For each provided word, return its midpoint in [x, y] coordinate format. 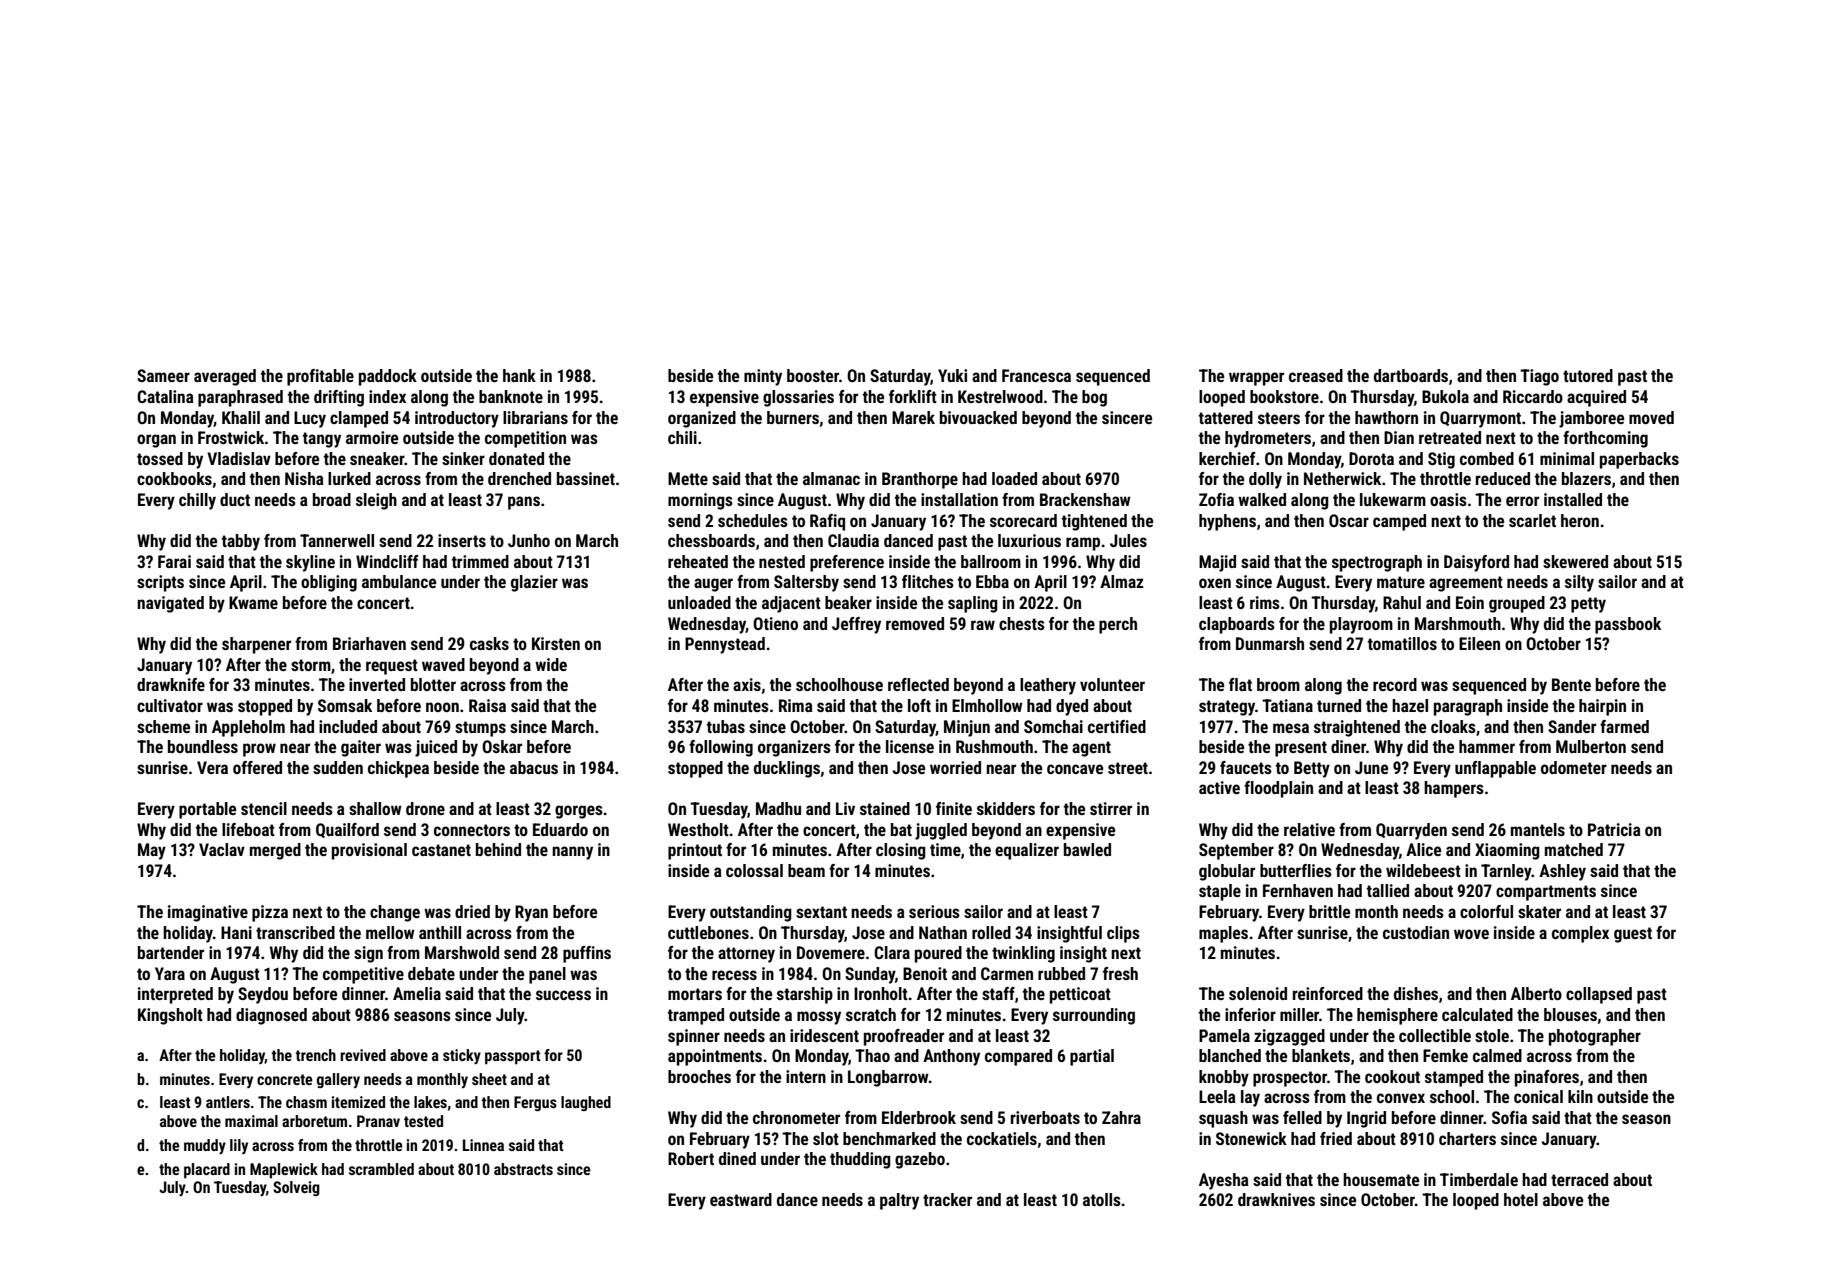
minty [763, 377]
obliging [329, 583]
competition [525, 439]
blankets [1321, 1055]
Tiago [1539, 377]
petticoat [1080, 995]
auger [713, 585]
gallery [338, 1080]
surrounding [1094, 1016]
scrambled [381, 1169]
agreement [1466, 584]
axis [747, 684]
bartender [171, 952]
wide [551, 664]
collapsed [1599, 995]
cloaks [1453, 726]
